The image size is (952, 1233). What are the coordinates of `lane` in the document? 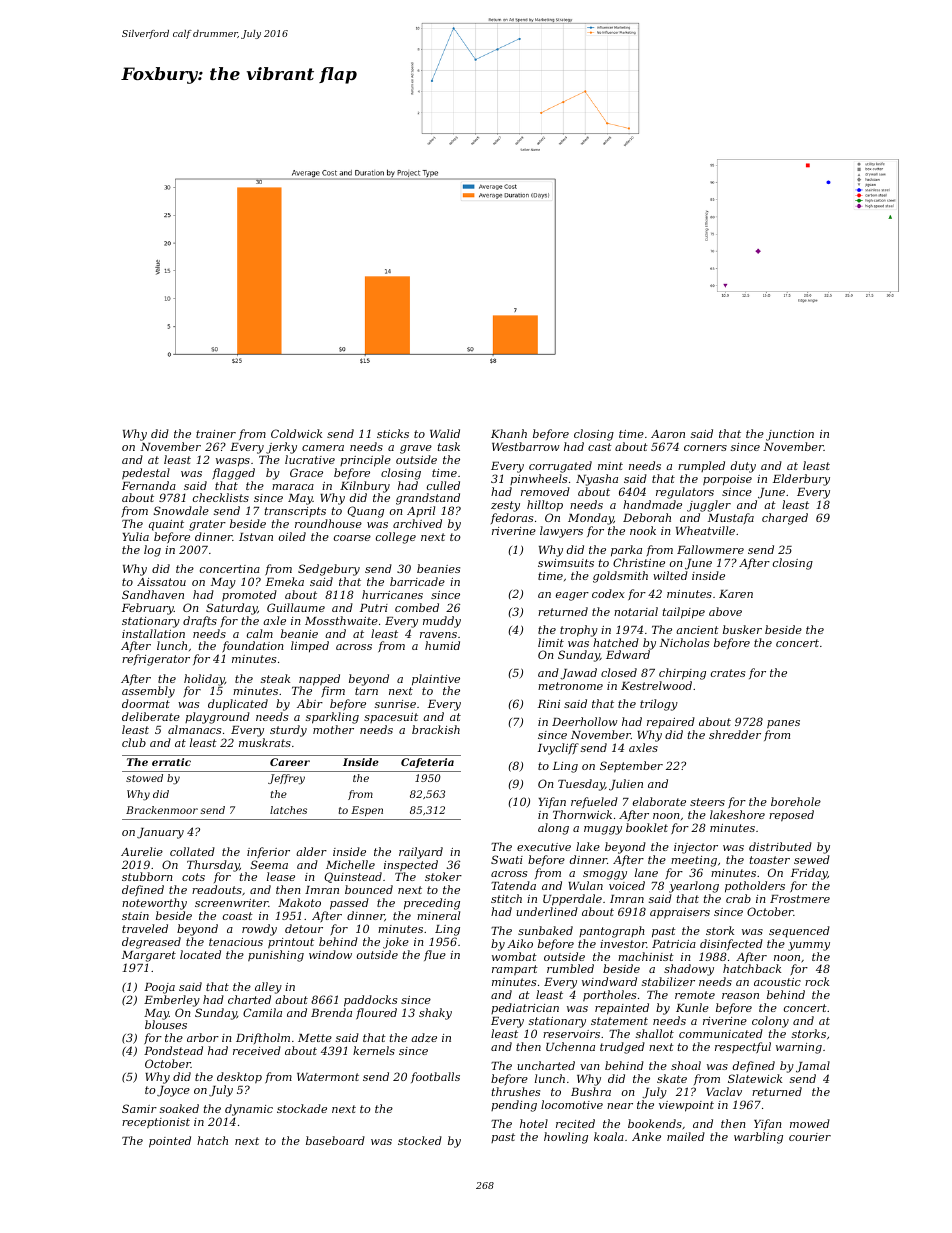 It's located at (646, 872).
